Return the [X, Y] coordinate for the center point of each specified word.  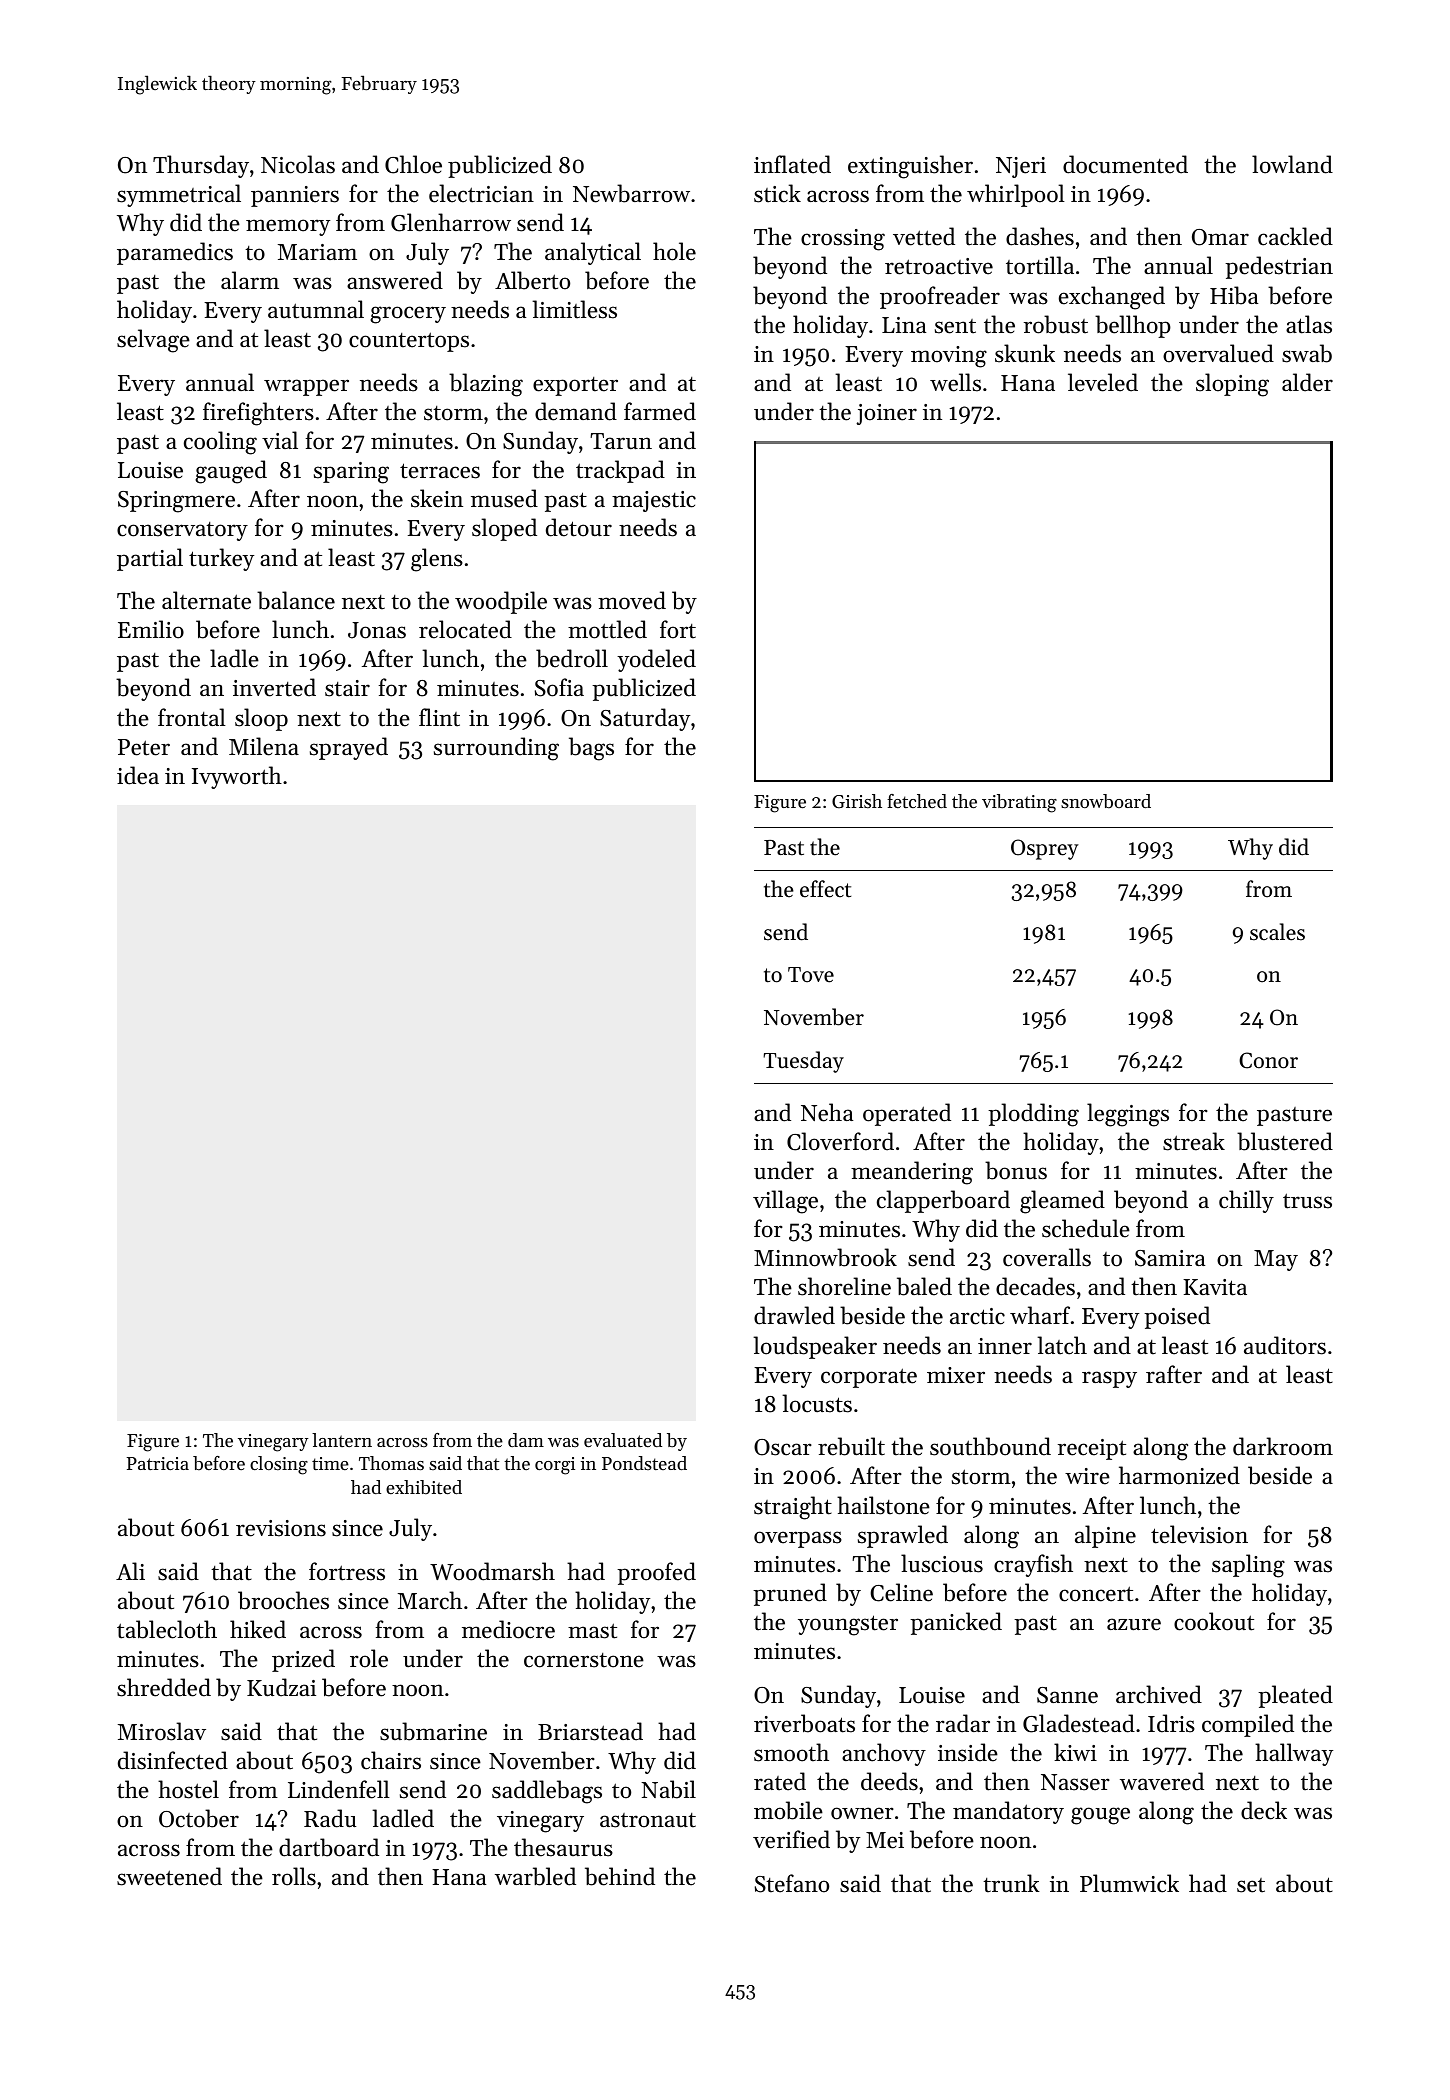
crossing [843, 240]
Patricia [158, 1463]
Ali [130, 1571]
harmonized [1179, 1475]
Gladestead [1079, 1723]
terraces [440, 471]
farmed [660, 411]
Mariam [317, 252]
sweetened [169, 1876]
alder [1307, 382]
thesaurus [563, 1847]
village [785, 1202]
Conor [1268, 1060]
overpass [798, 1539]
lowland [1292, 164]
